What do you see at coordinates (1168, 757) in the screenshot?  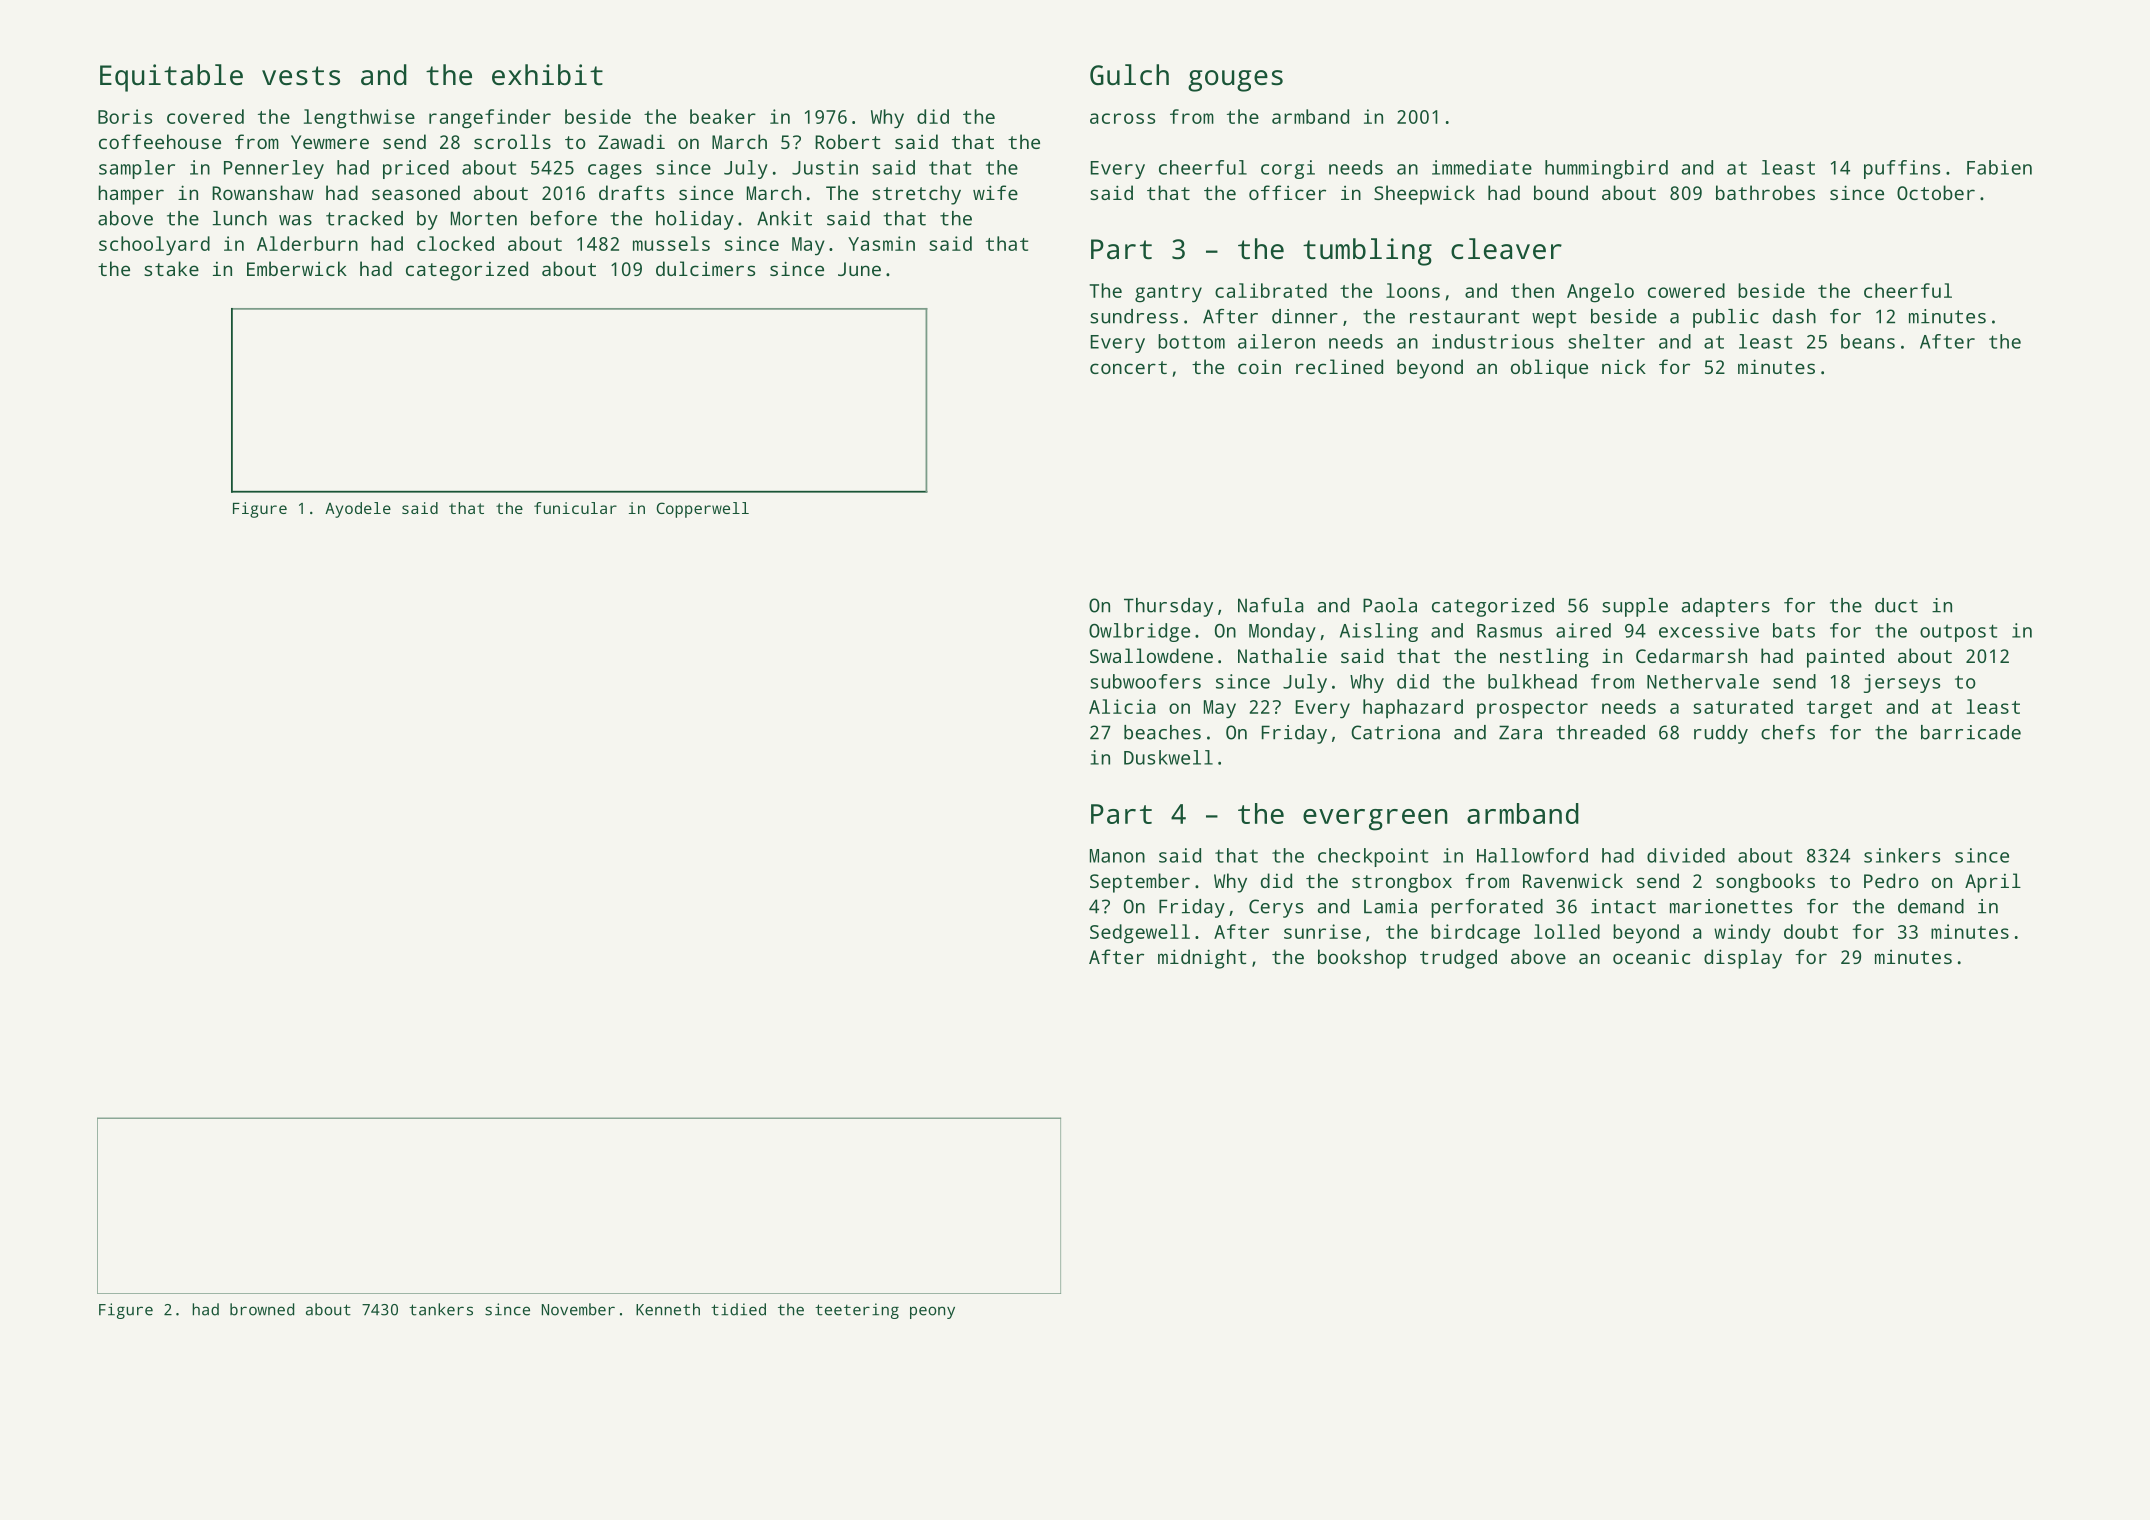 I see `Duskwell` at bounding box center [1168, 757].
